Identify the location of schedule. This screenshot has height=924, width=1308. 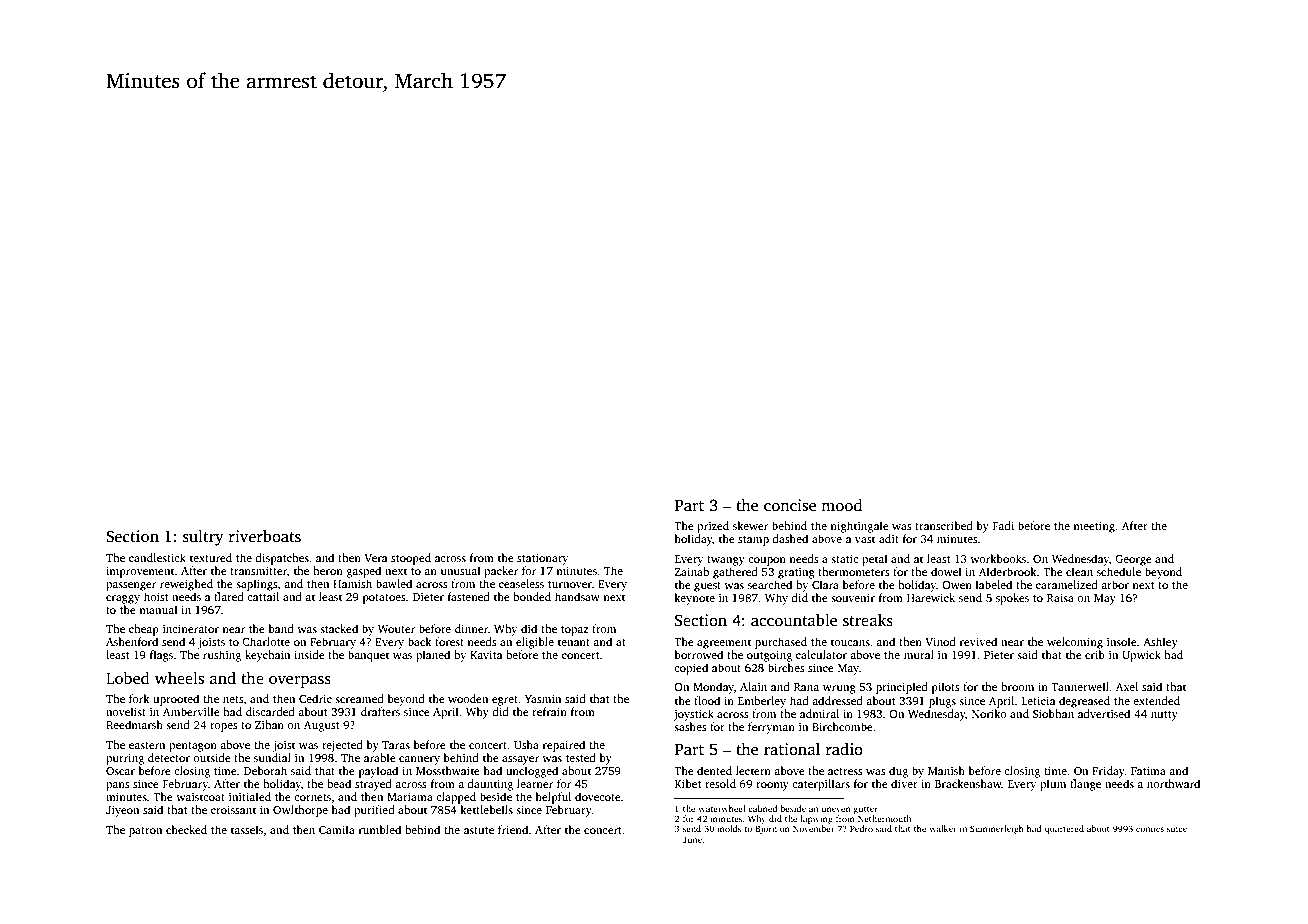
(1119, 571).
